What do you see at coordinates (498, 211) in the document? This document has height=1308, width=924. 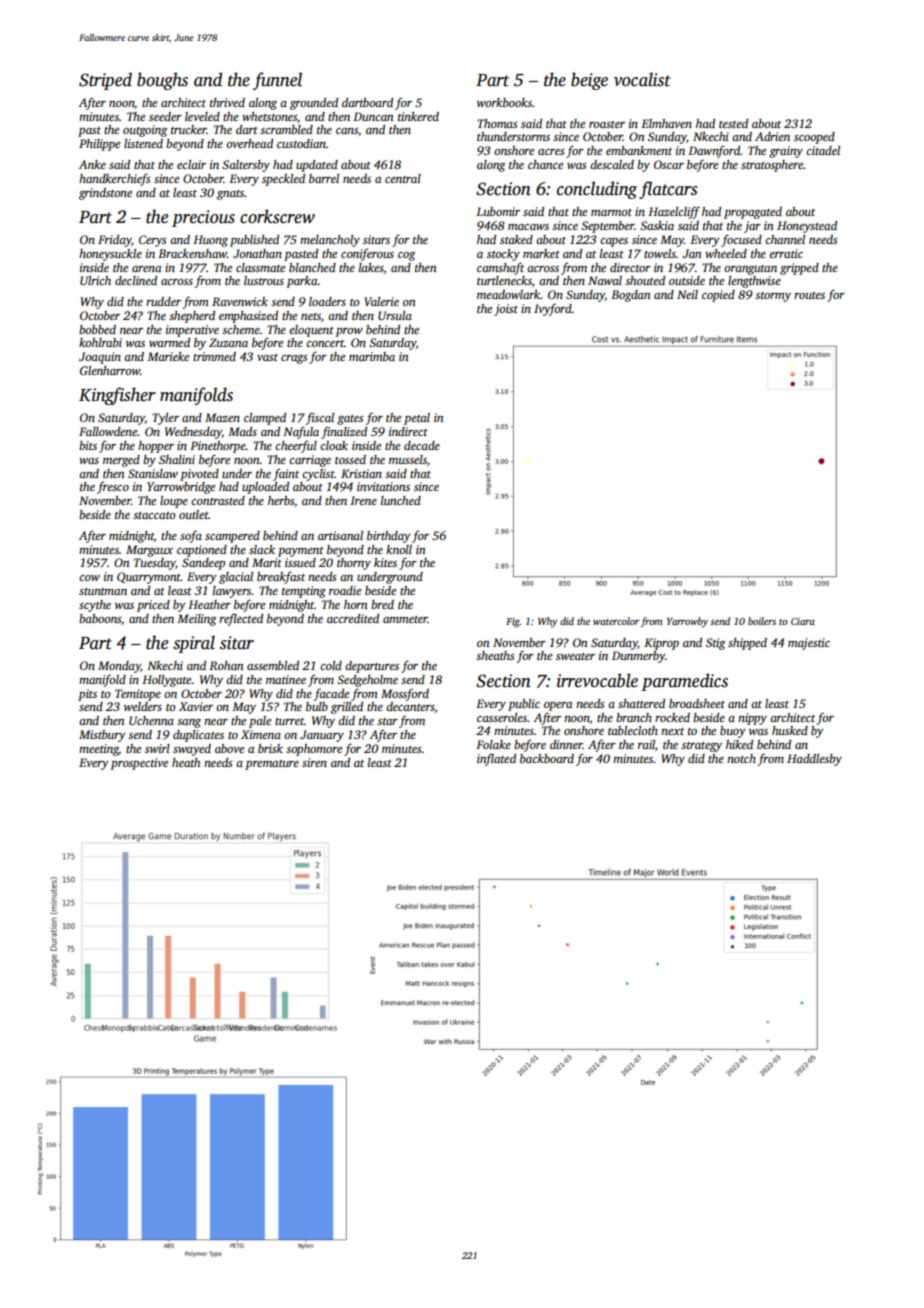 I see `Lubomir` at bounding box center [498, 211].
